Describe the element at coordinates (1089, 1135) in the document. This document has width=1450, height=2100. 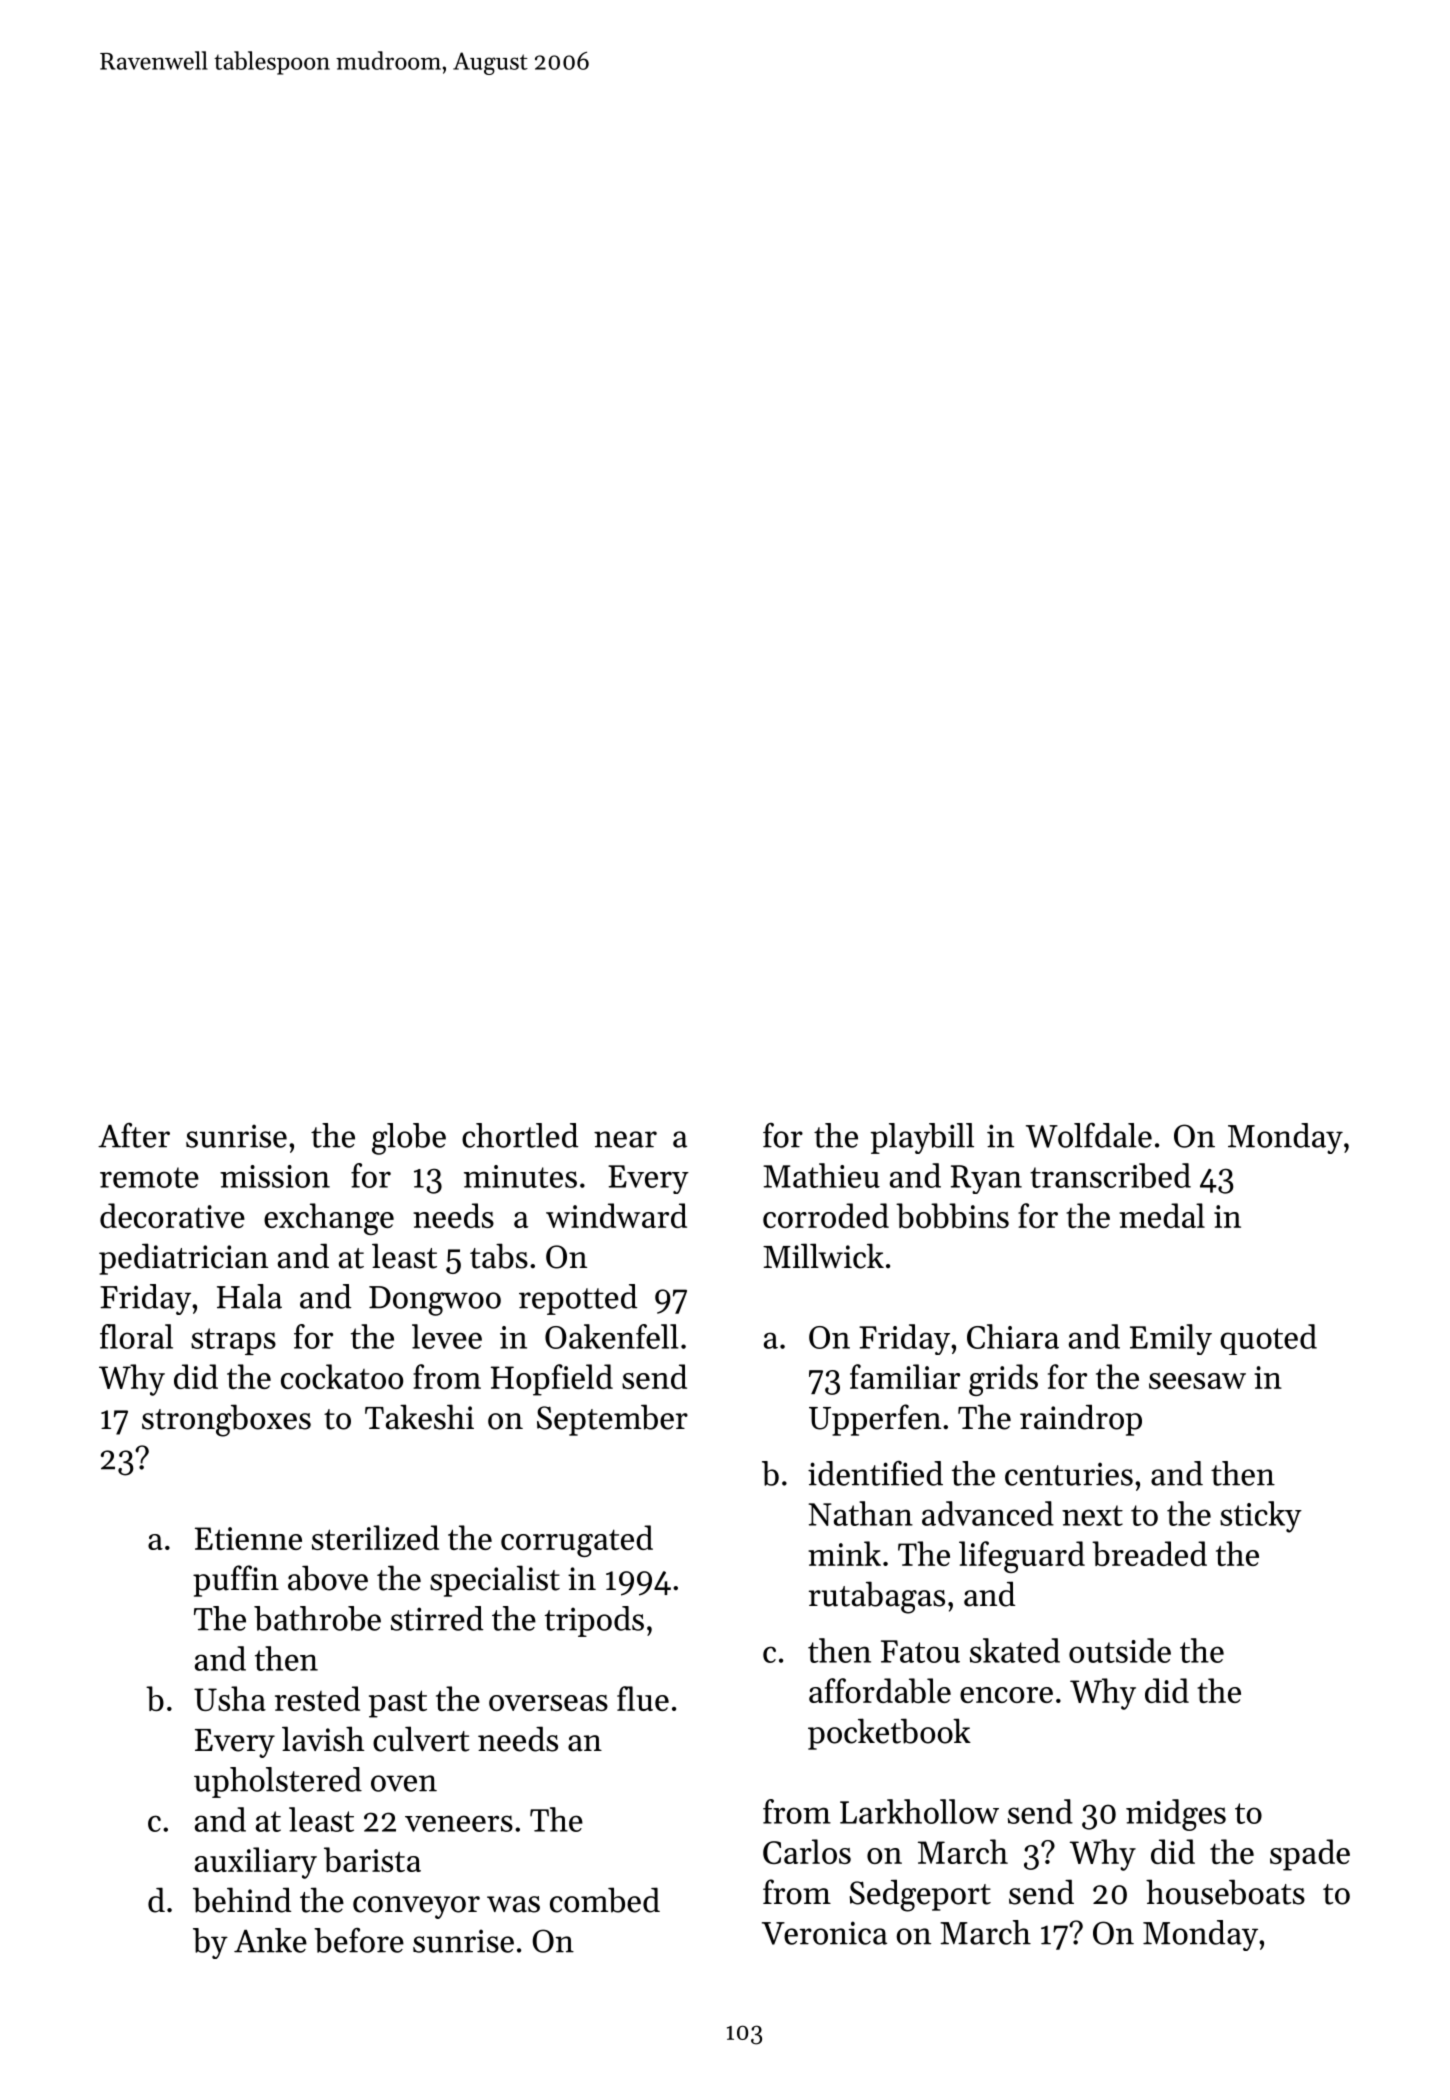
I see `Wolfdale` at that location.
